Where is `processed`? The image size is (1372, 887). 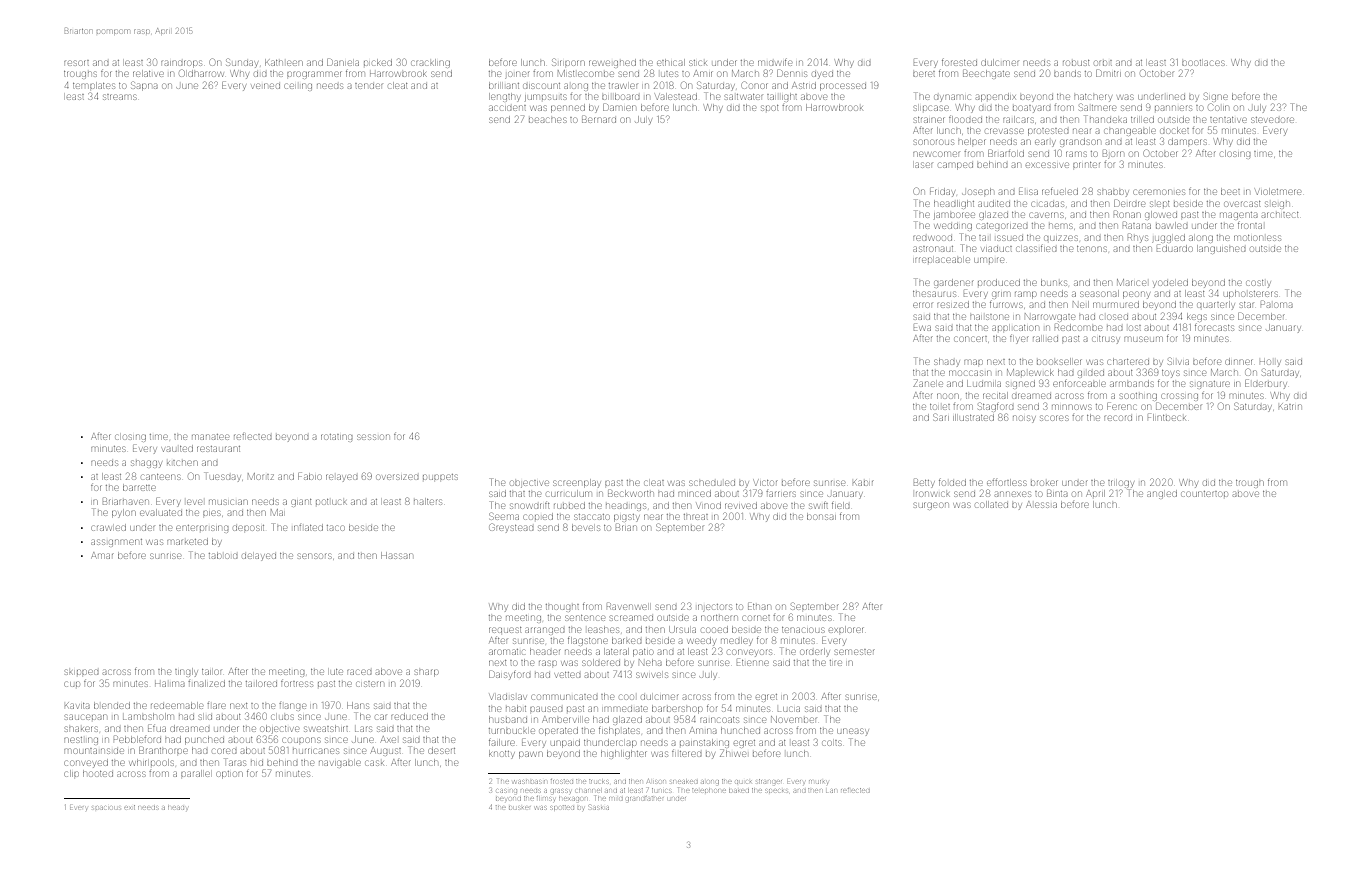 processed is located at coordinates (843, 86).
